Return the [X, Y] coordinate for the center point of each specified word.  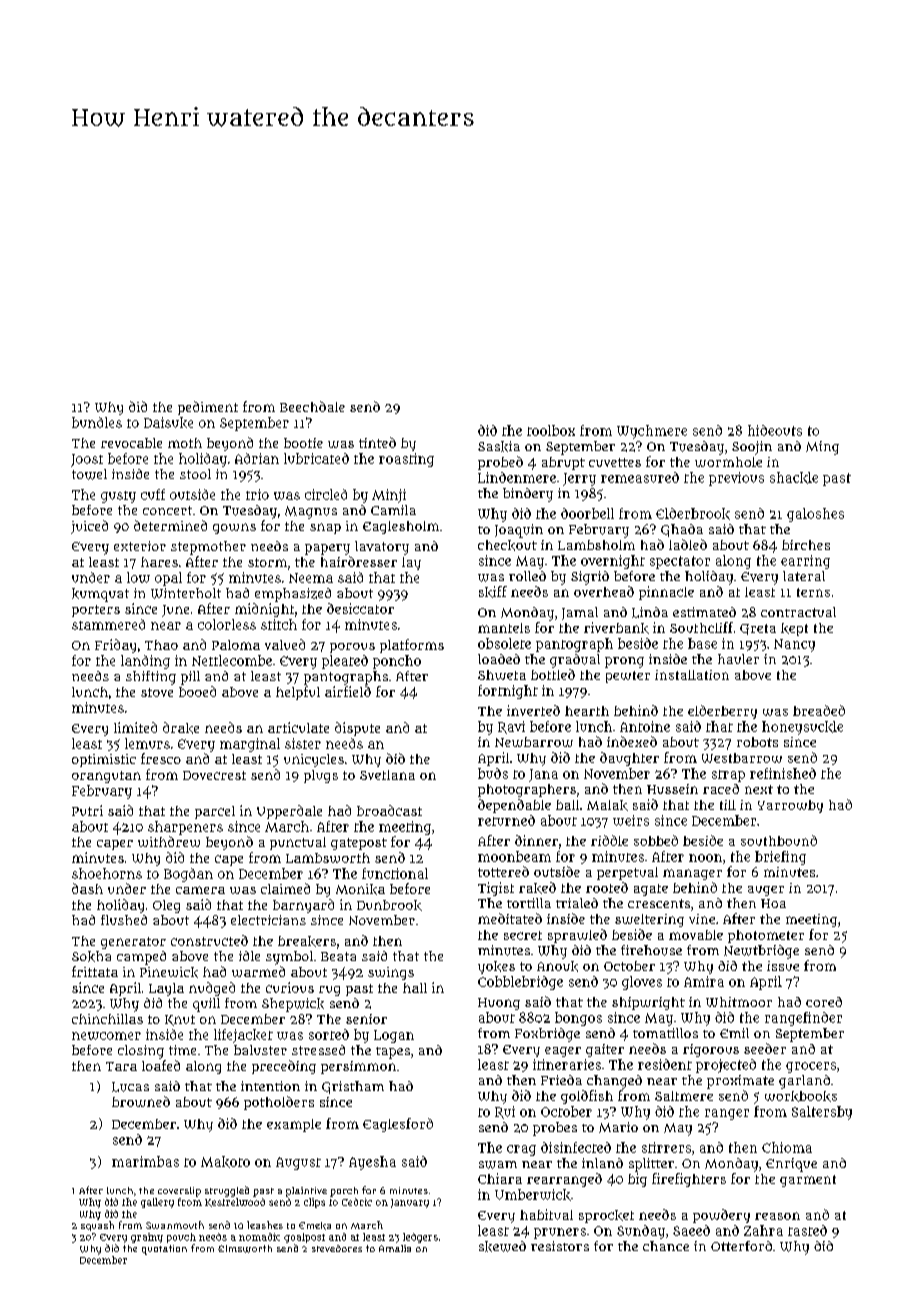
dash [87, 888]
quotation [164, 1250]
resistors [560, 1246]
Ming [822, 448]
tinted [377, 442]
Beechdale [312, 406]
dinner [536, 840]
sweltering [649, 920]
